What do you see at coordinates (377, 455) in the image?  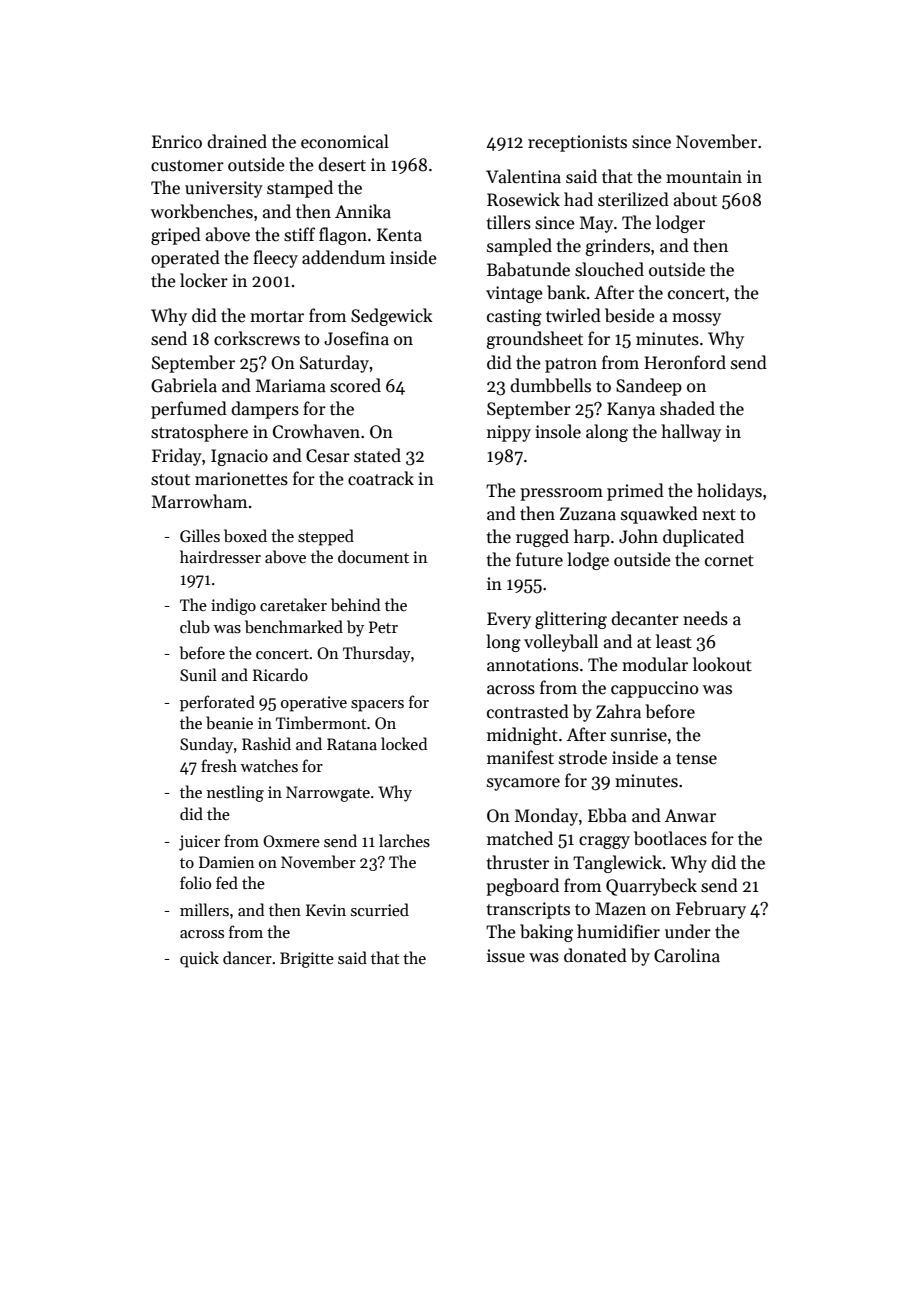 I see `stated` at bounding box center [377, 455].
